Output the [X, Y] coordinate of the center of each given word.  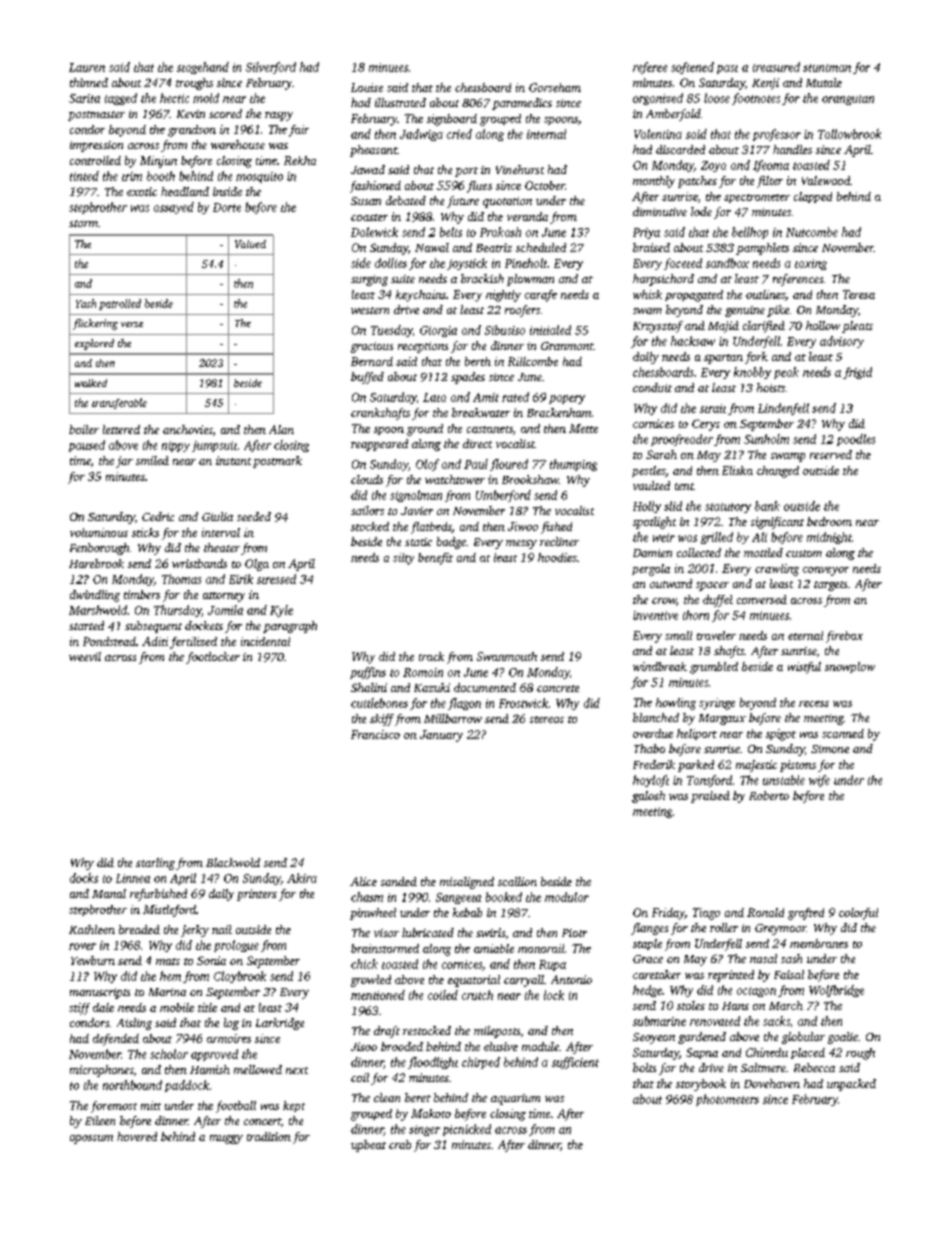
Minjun [158, 162]
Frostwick [523, 703]
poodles [856, 440]
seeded [254, 516]
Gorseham [555, 87]
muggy [226, 1139]
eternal [805, 635]
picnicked [467, 1130]
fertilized [193, 643]
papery [567, 399]
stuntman [827, 68]
